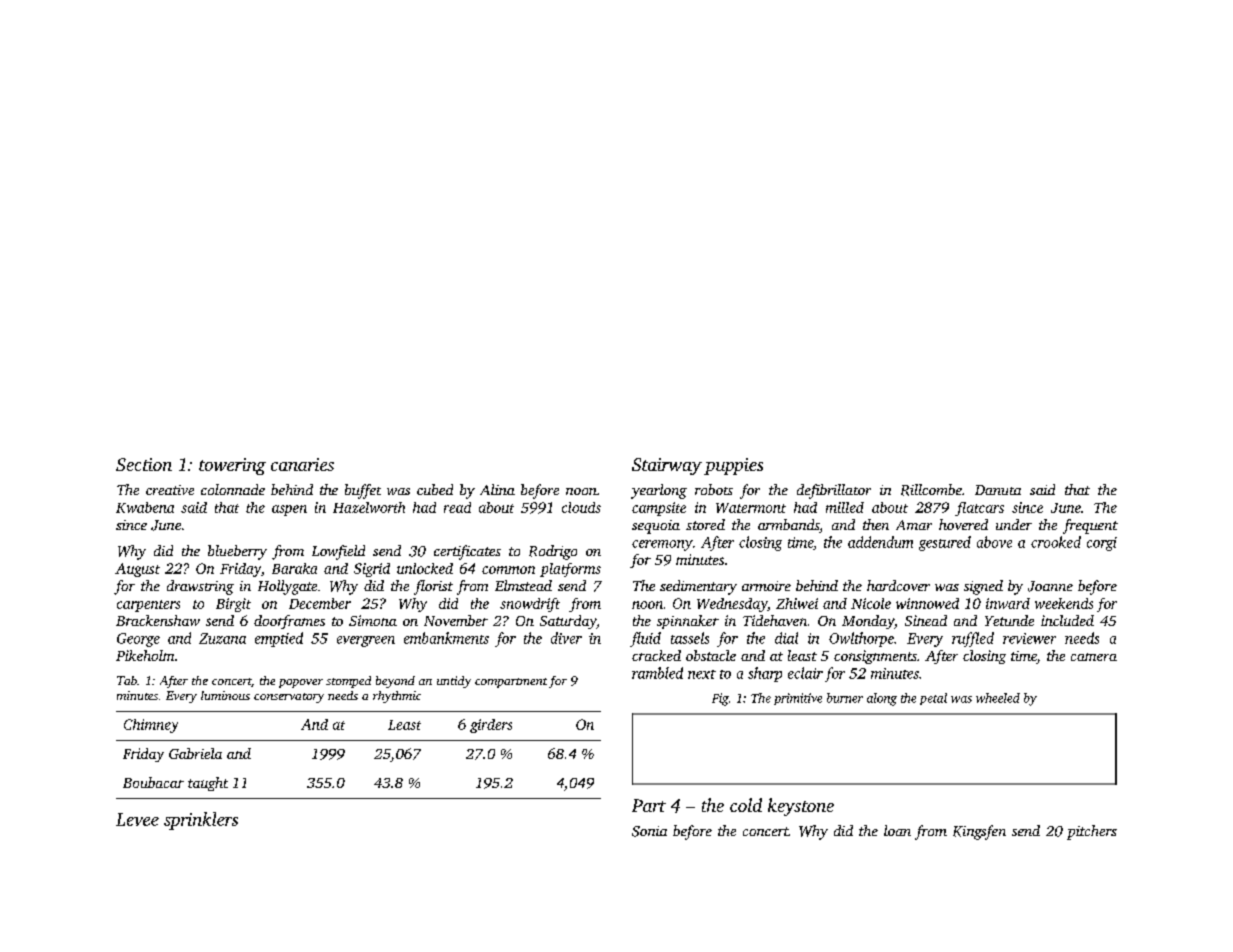 The width and height of the screenshot is (1233, 952). What do you see at coordinates (523, 585) in the screenshot?
I see `Elmstead` at bounding box center [523, 585].
